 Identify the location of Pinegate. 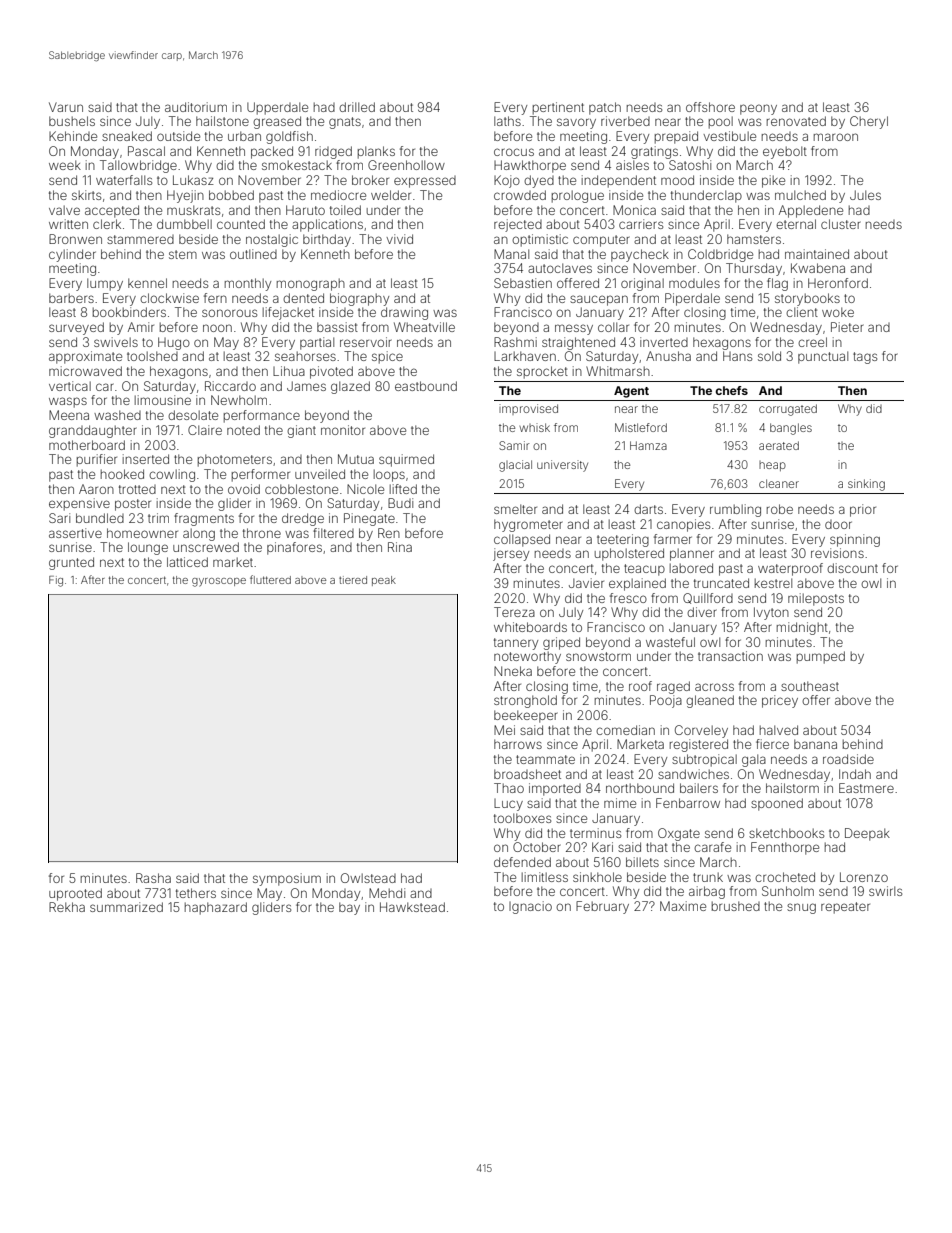
(369, 519).
